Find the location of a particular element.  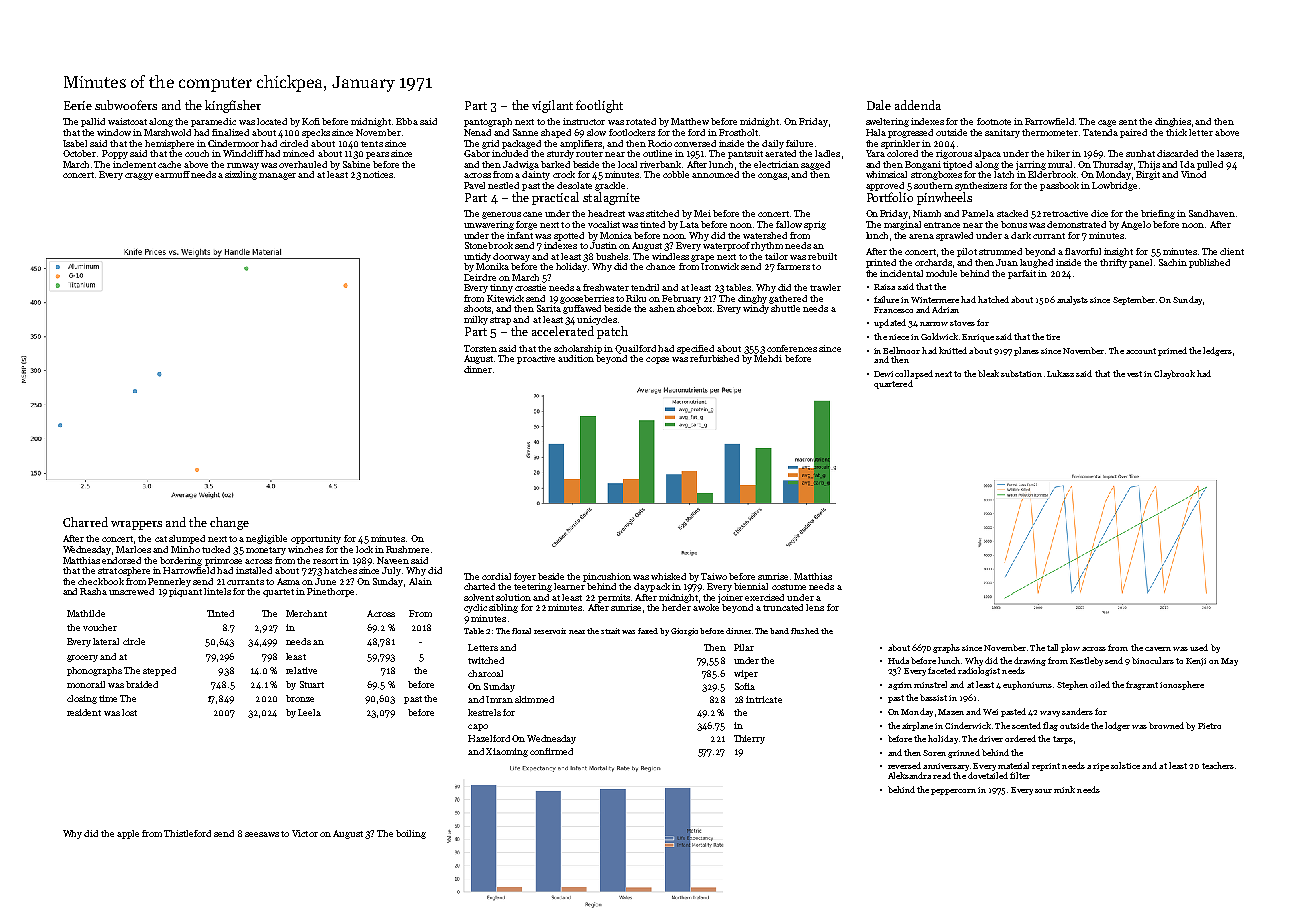

published is located at coordinates (1209, 263).
